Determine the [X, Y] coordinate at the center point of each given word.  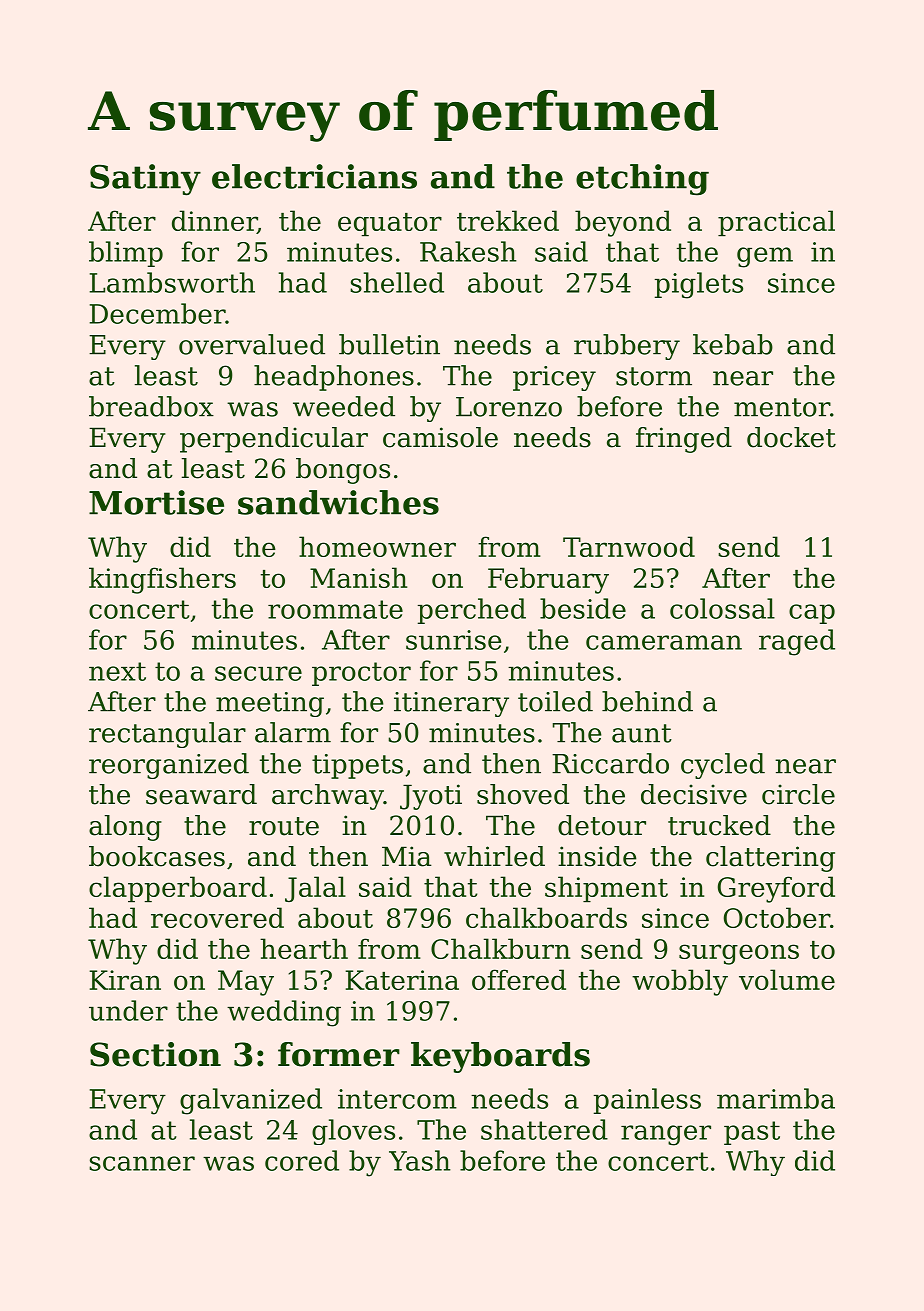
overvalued [252, 344]
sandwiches [338, 502]
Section [155, 1054]
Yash [420, 1160]
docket [791, 437]
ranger [666, 1135]
